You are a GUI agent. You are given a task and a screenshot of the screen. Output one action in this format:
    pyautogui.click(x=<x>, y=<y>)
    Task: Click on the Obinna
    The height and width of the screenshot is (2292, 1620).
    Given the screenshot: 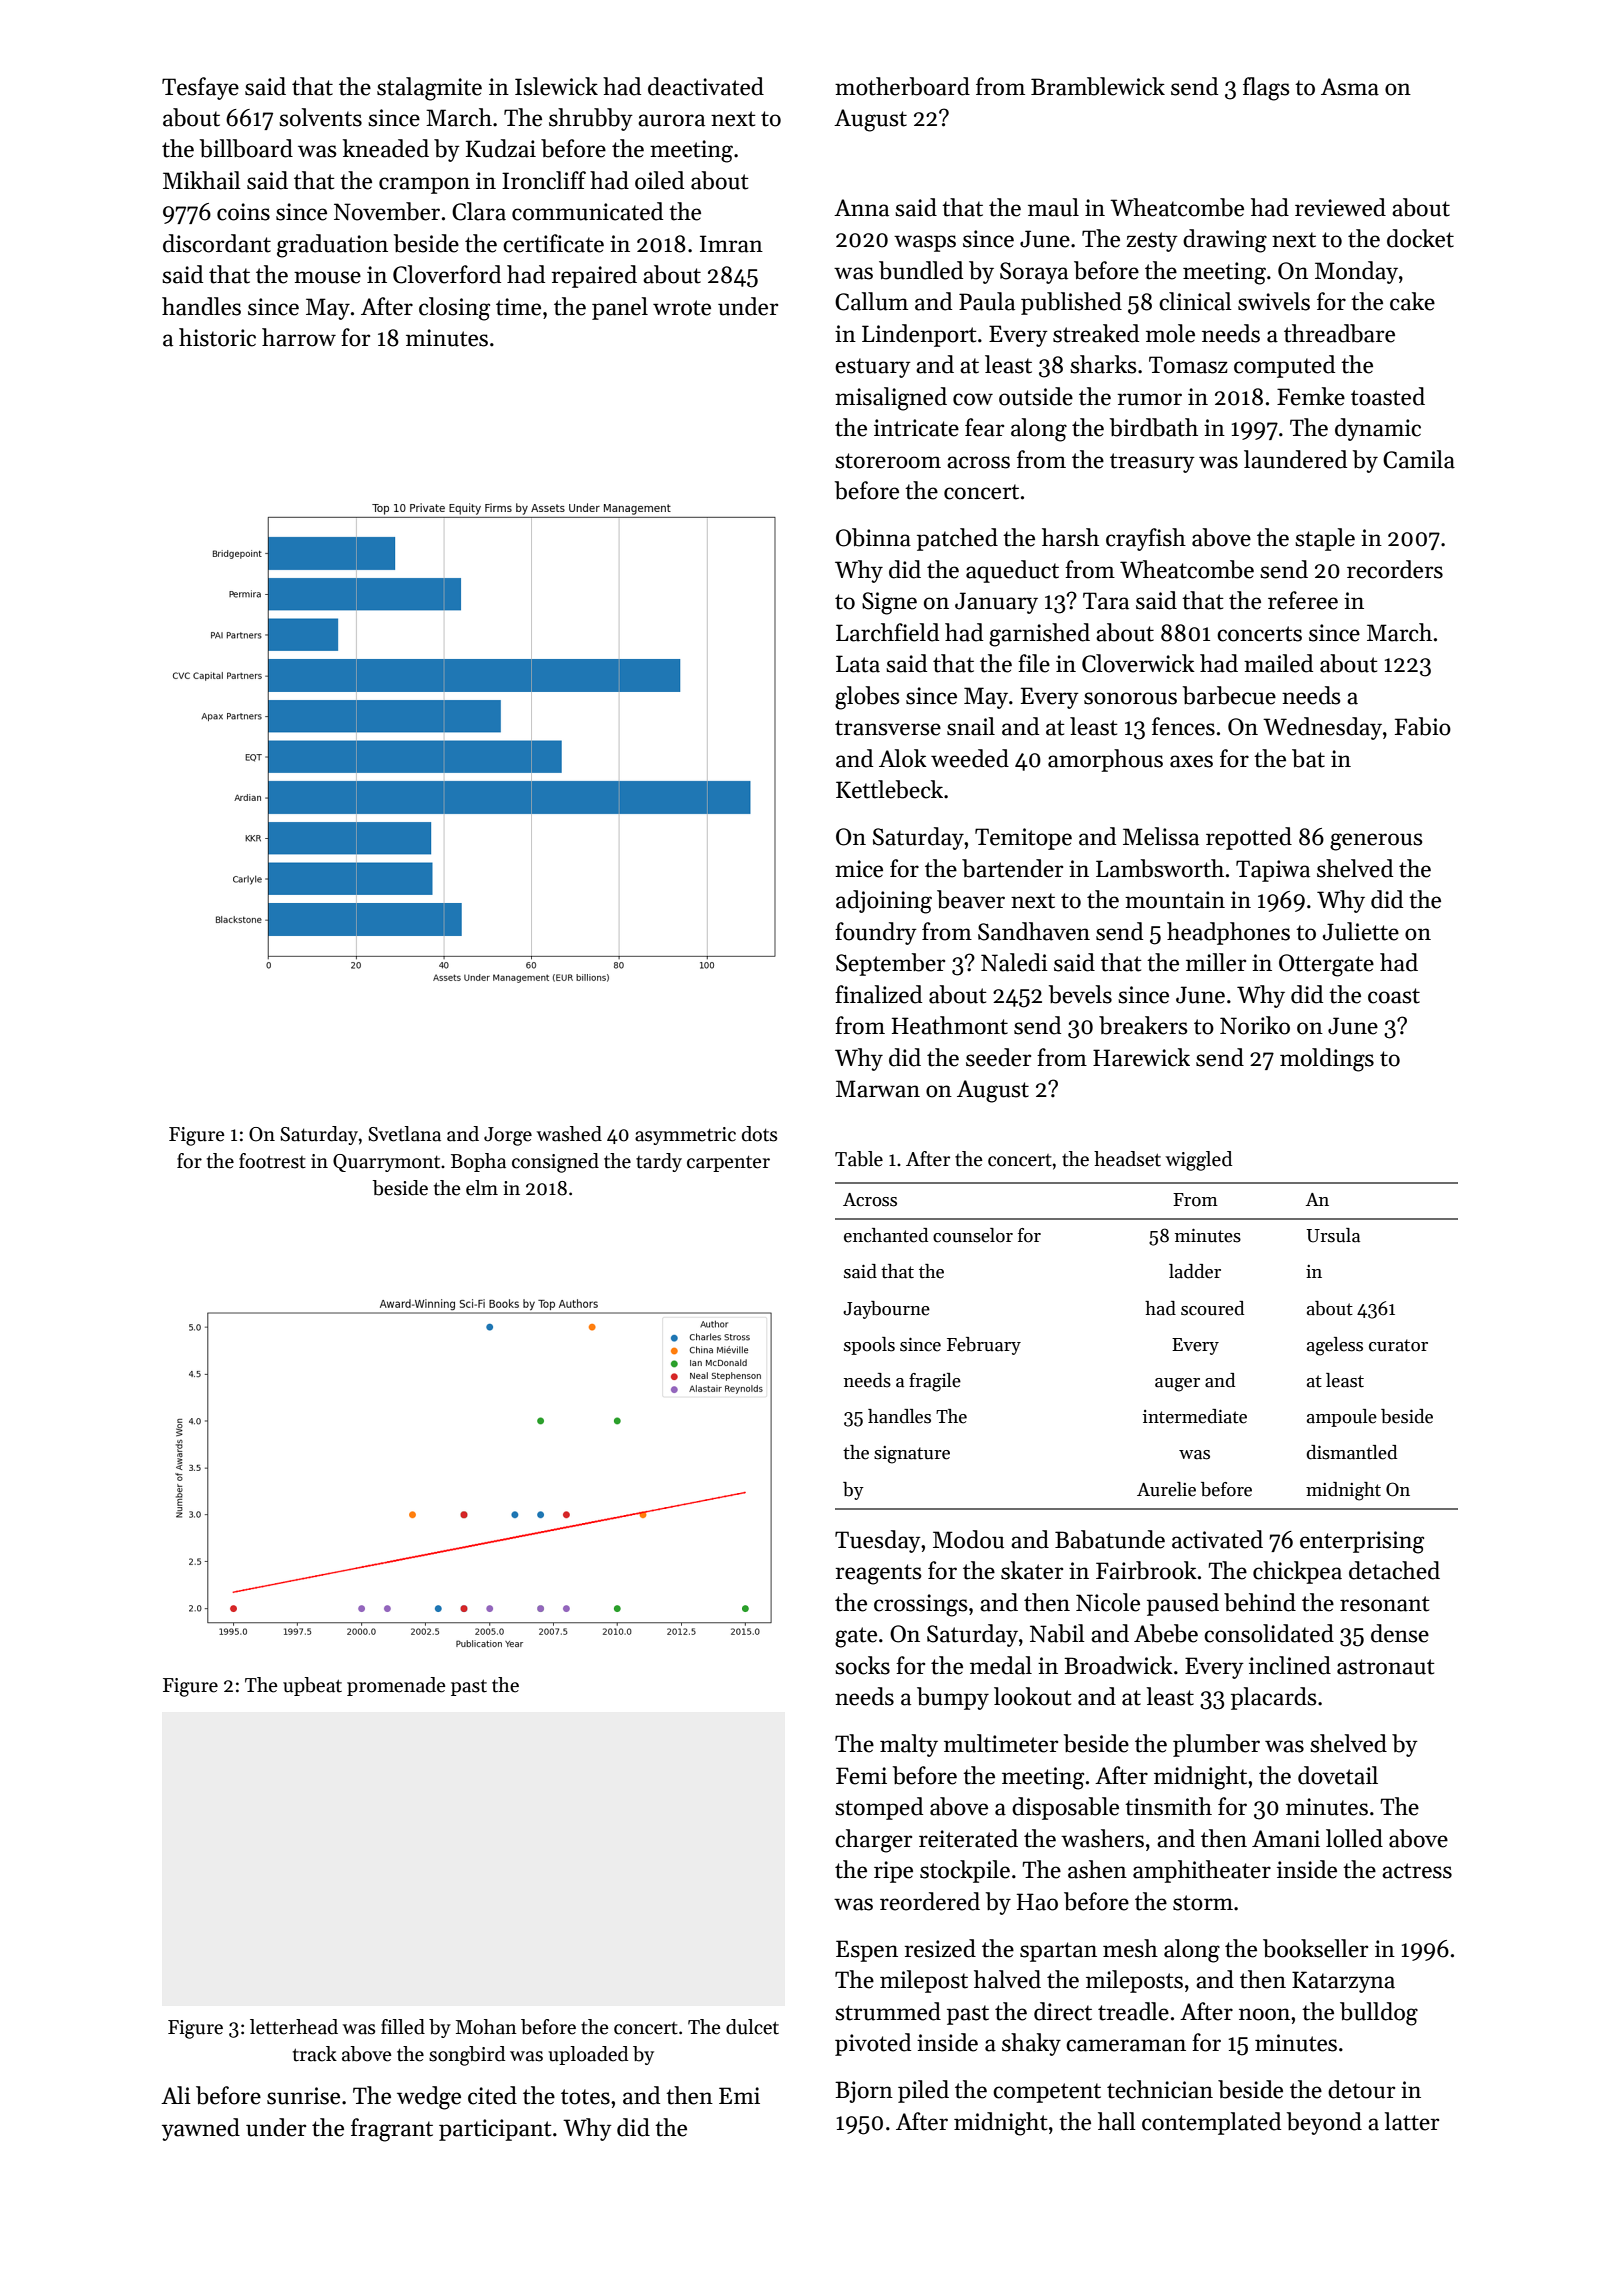 What is the action you would take?
    pyautogui.click(x=873, y=537)
